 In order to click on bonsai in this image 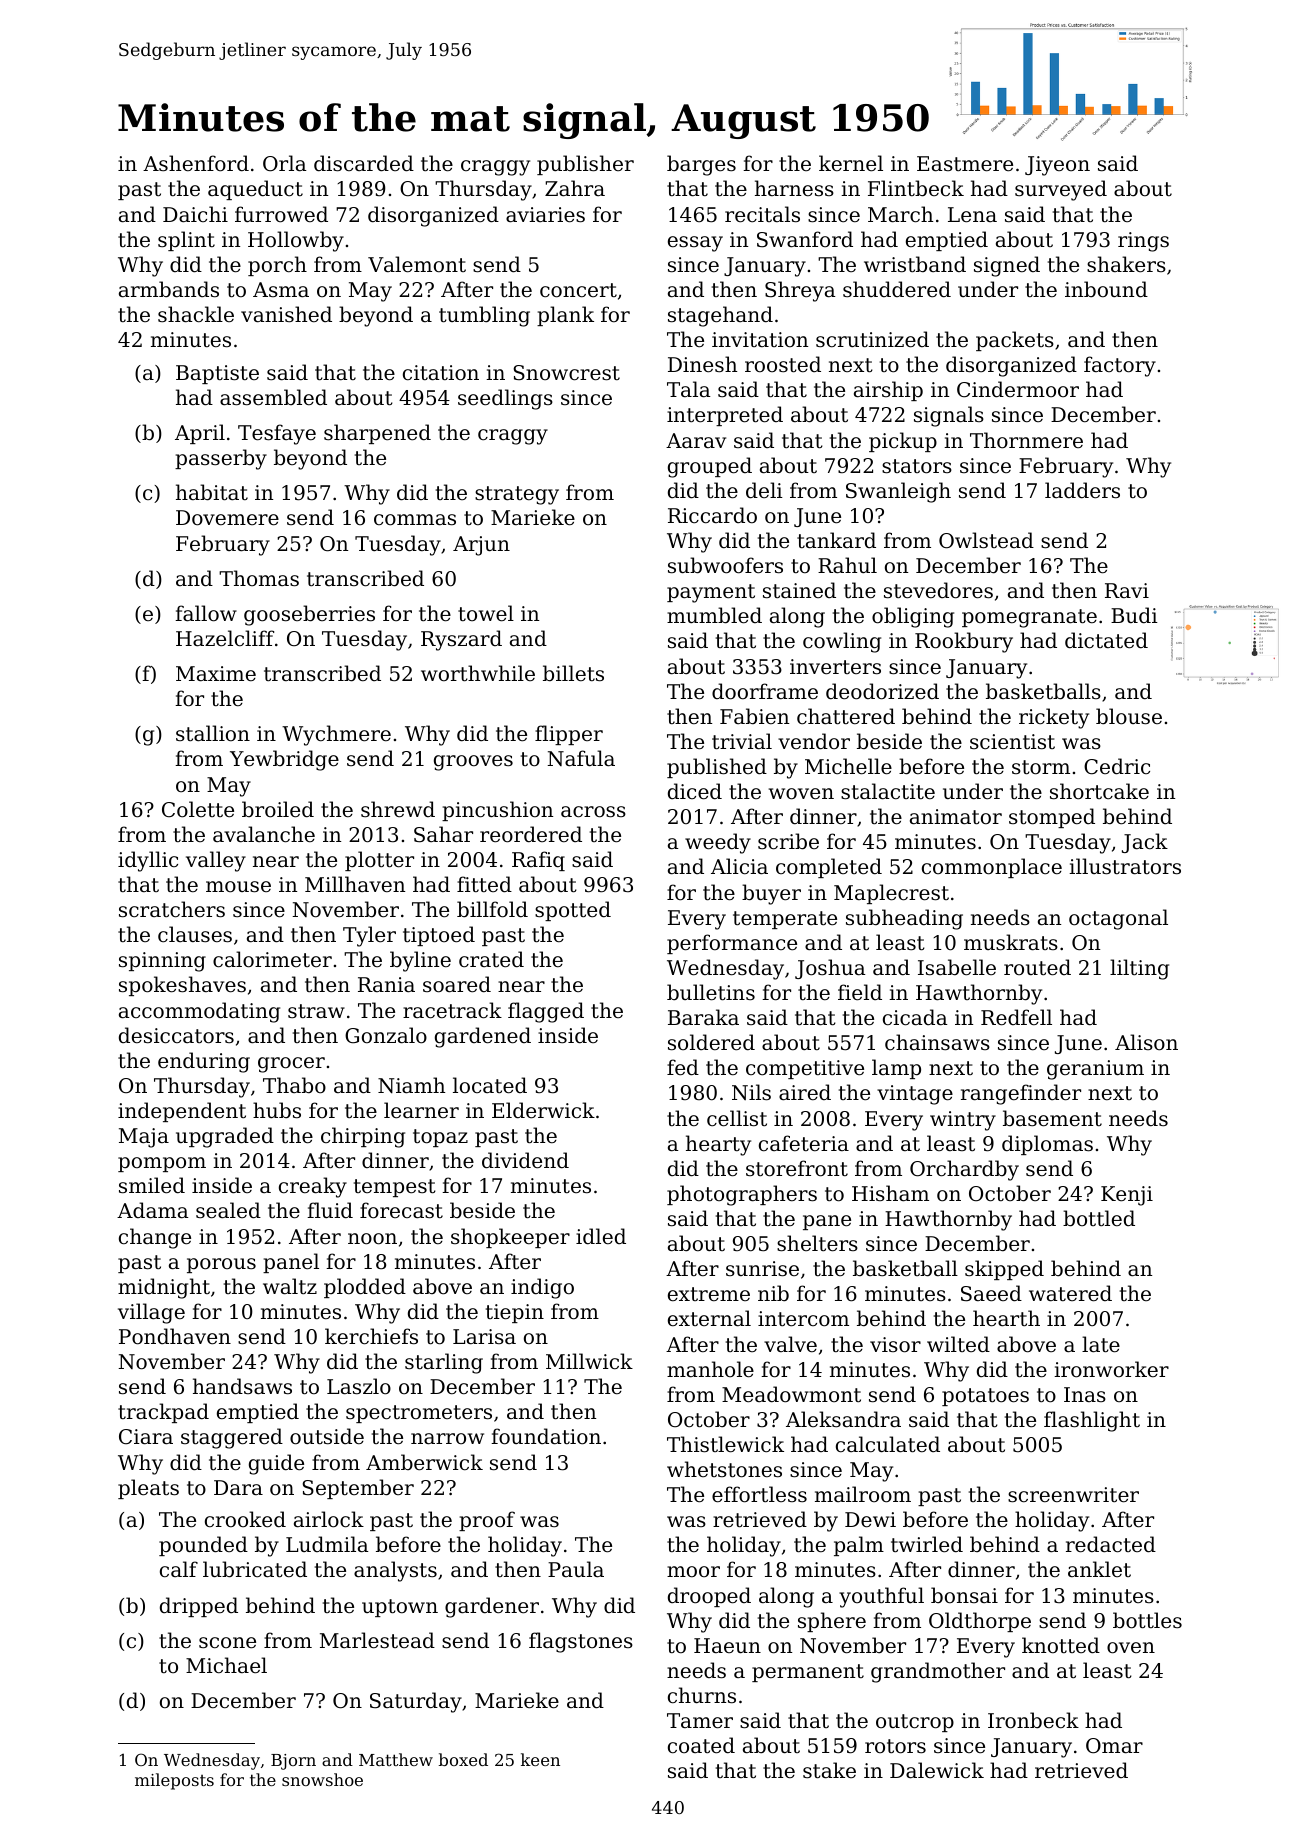, I will do `click(964, 1595)`.
